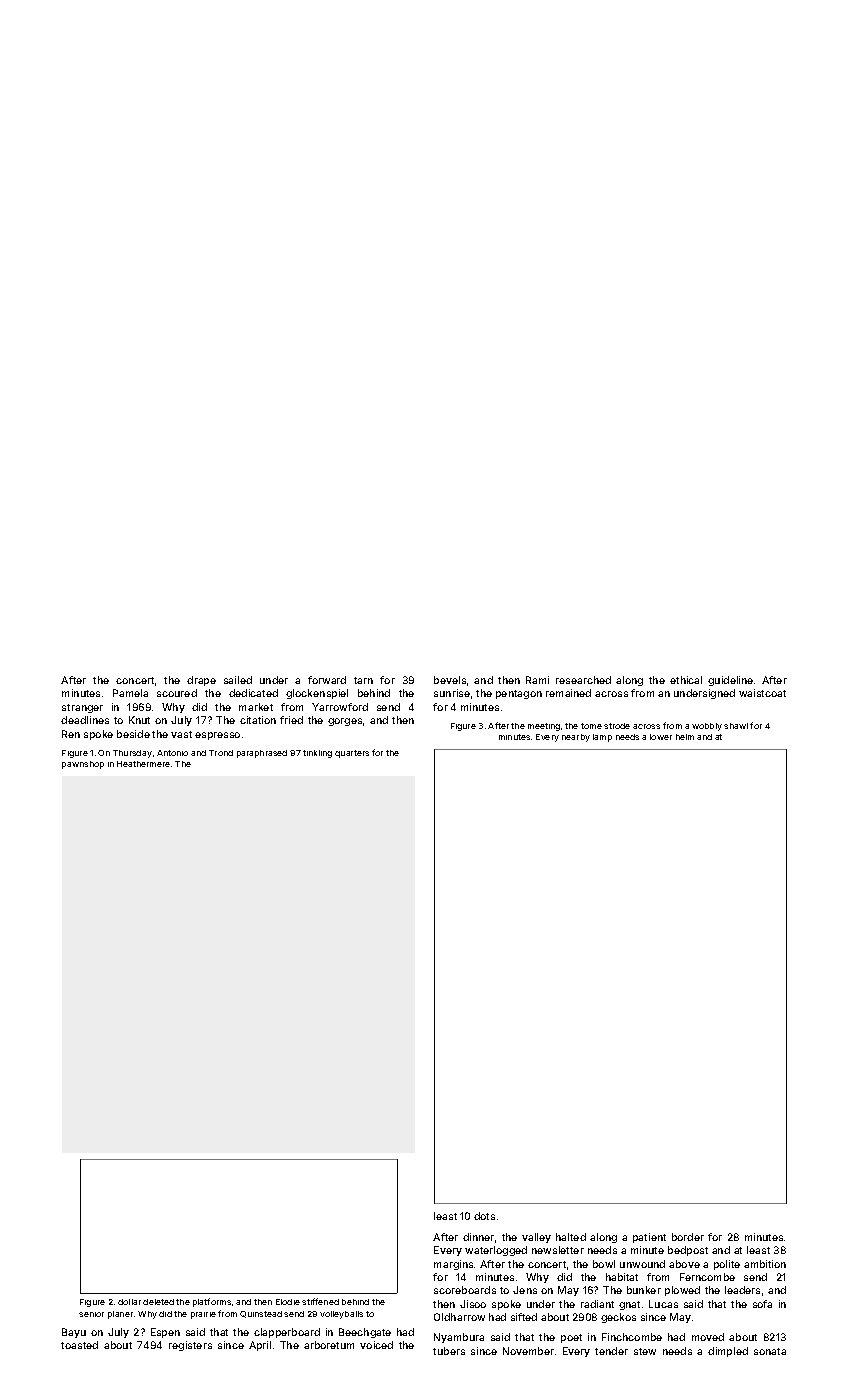  Describe the element at coordinates (728, 1352) in the screenshot. I see `dimpled` at that location.
